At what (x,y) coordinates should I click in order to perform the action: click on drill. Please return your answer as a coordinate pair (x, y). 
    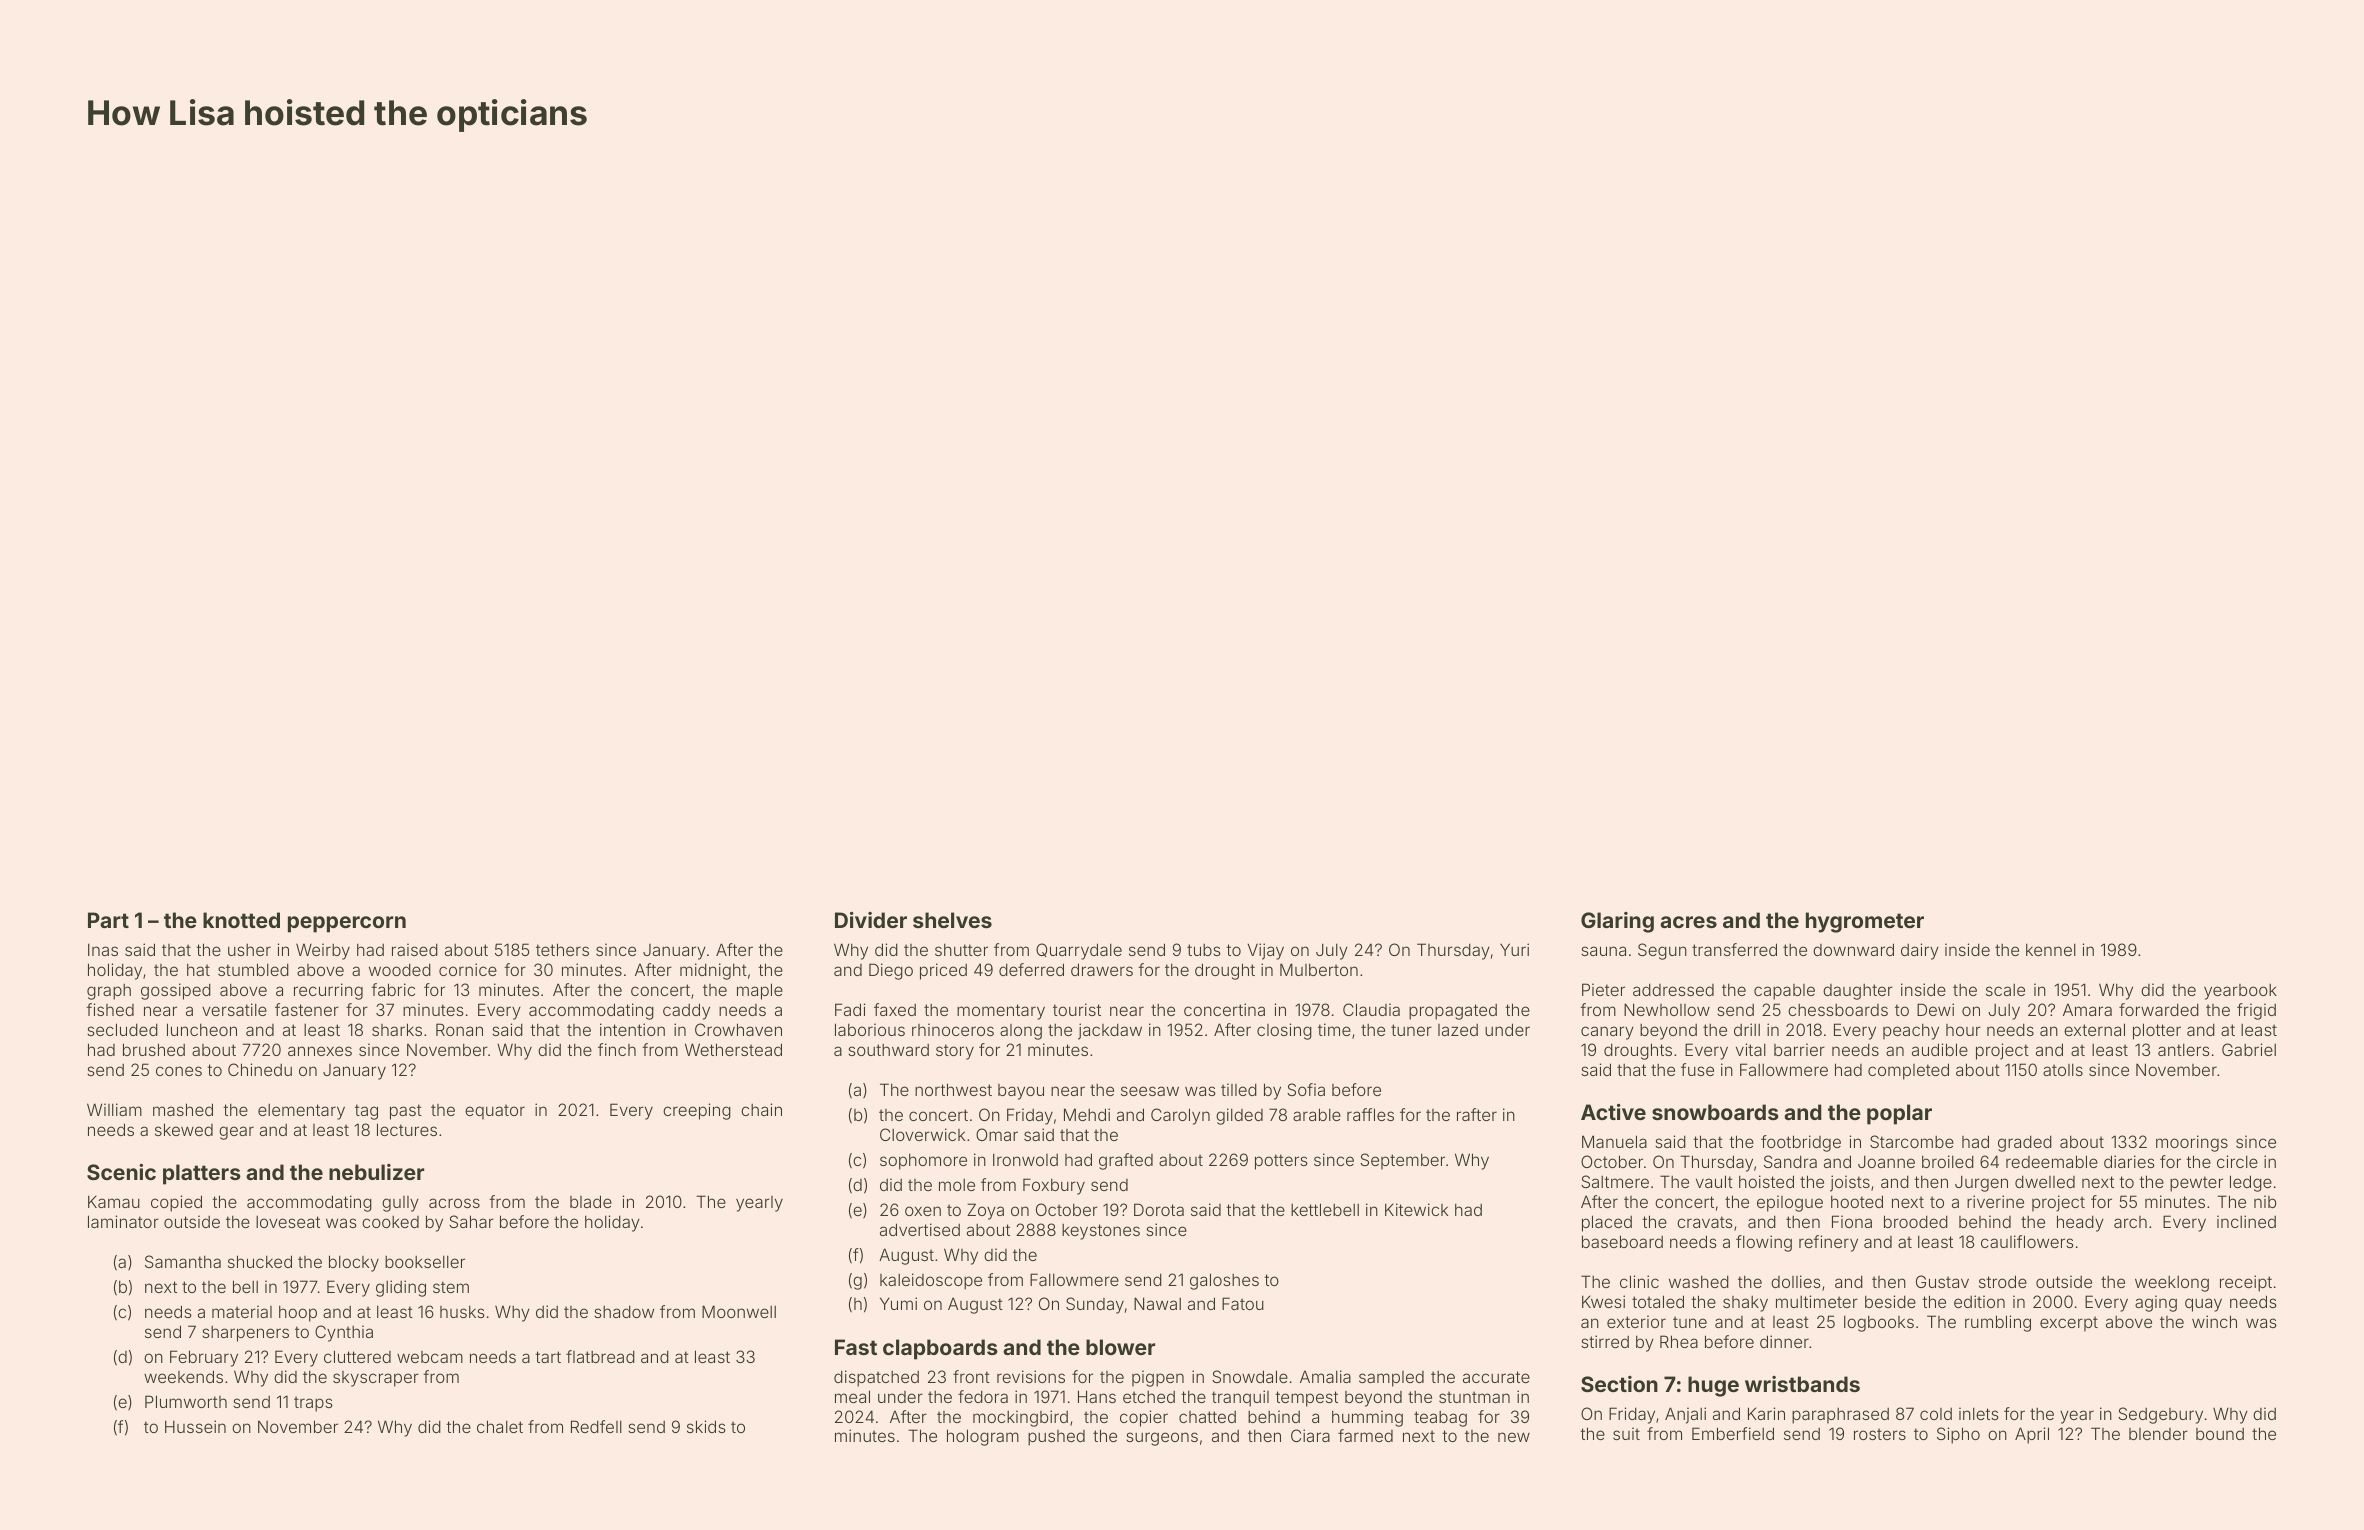
    Looking at the image, I should click on (1747, 1029).
